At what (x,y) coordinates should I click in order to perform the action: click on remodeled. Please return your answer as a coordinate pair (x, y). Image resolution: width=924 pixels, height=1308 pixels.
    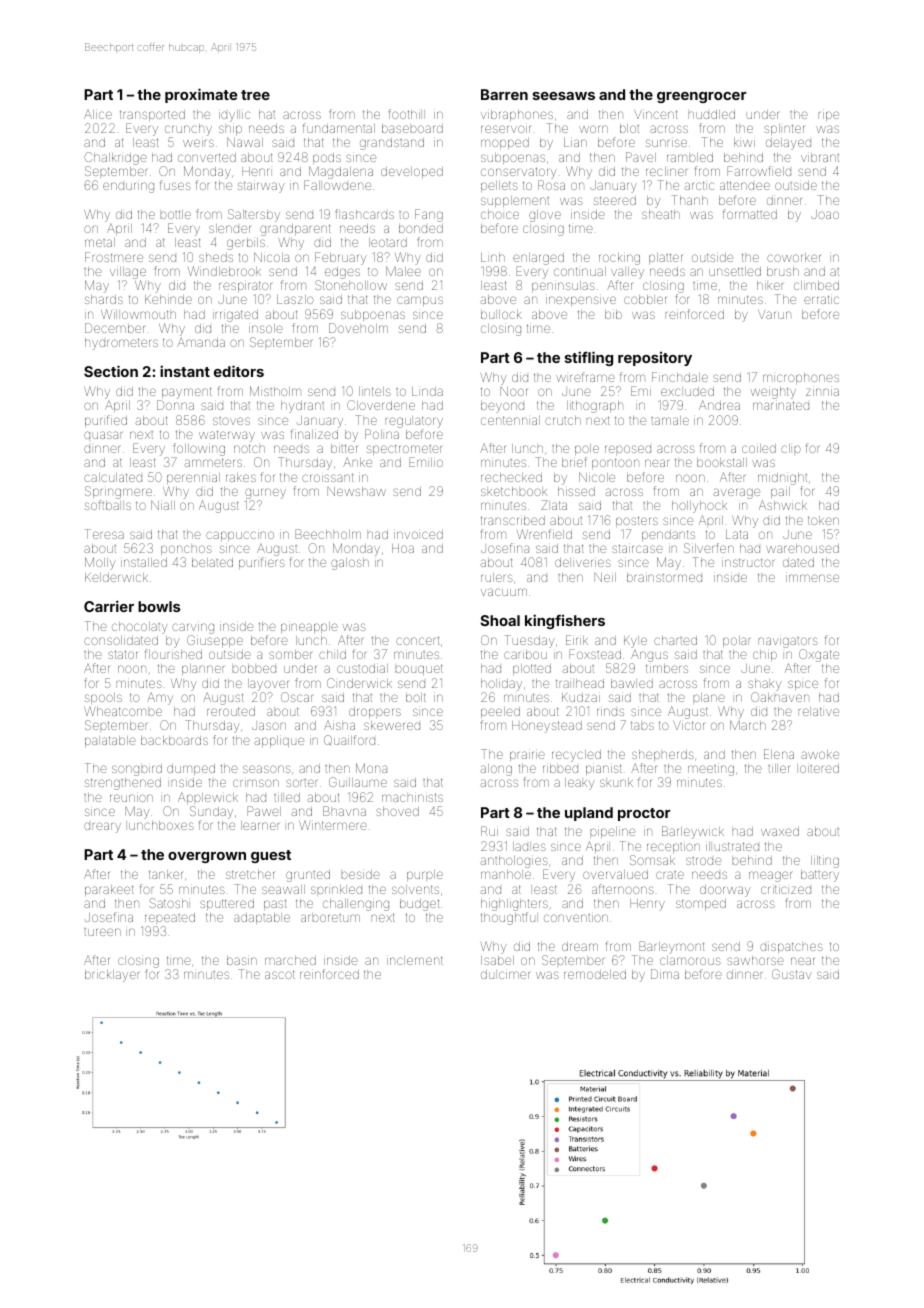
    Looking at the image, I should click on (595, 974).
